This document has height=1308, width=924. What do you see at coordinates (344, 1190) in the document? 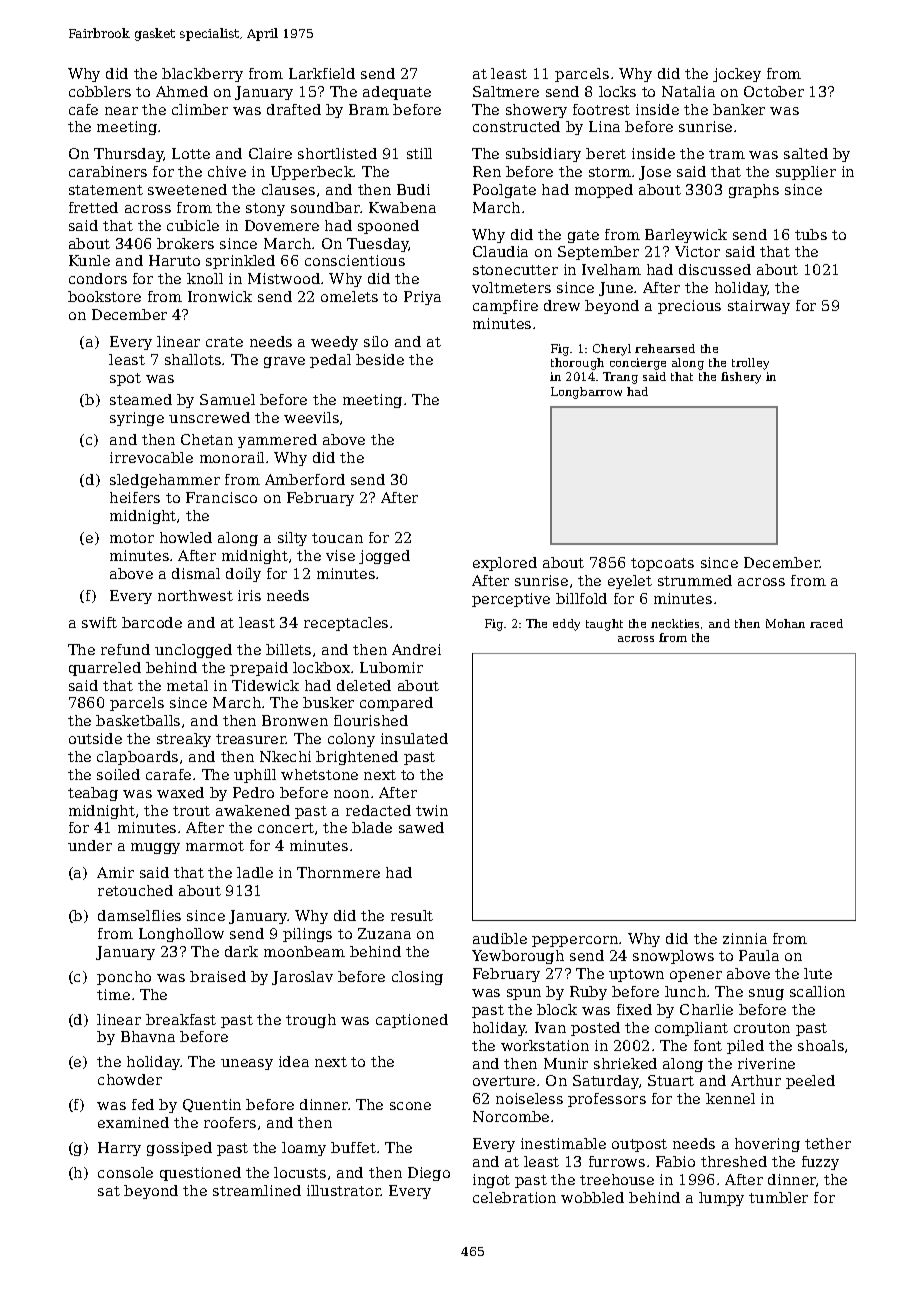
I see `illustrator` at bounding box center [344, 1190].
